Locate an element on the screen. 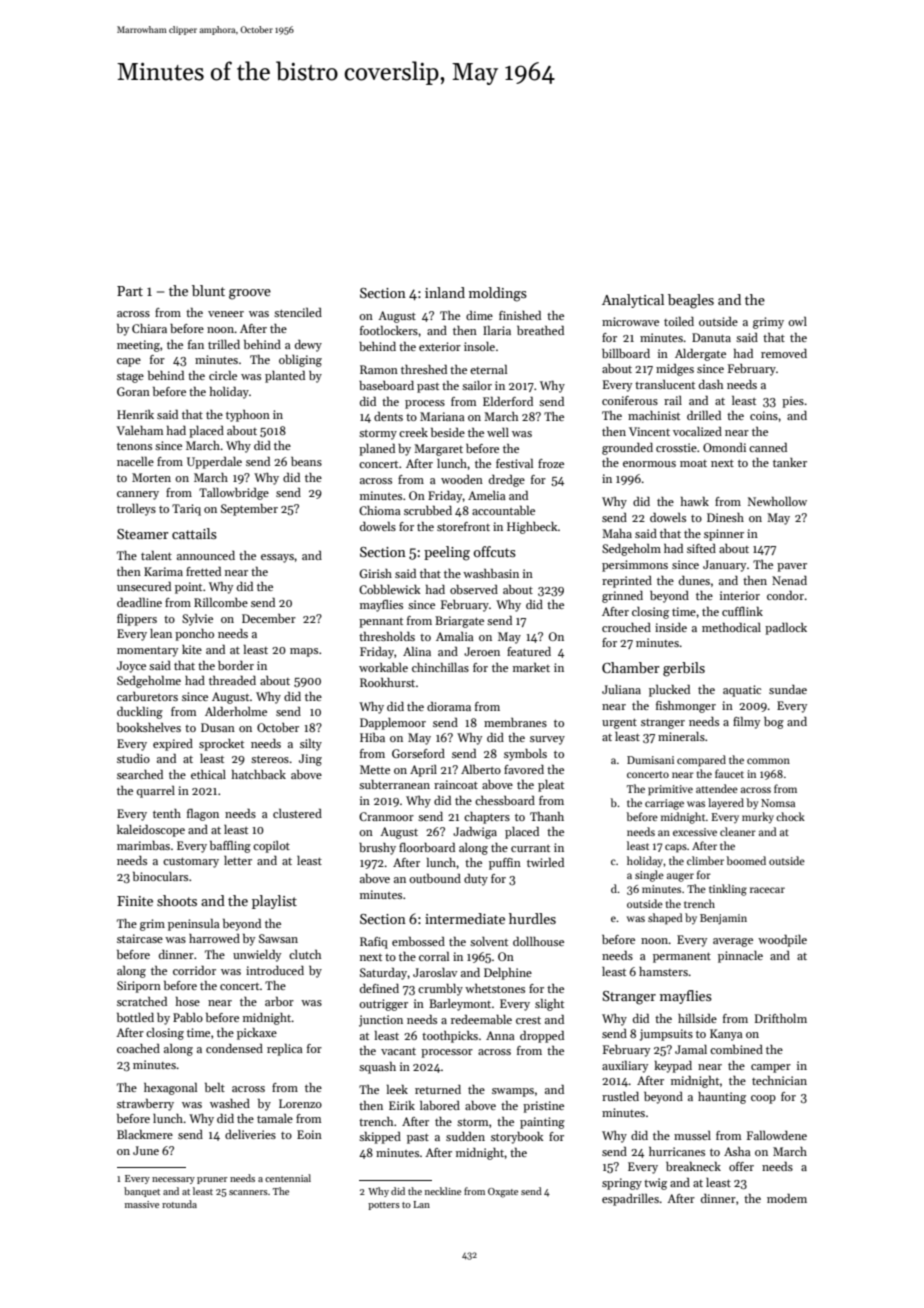 This screenshot has width=924, height=1308. fan is located at coordinates (196, 344).
